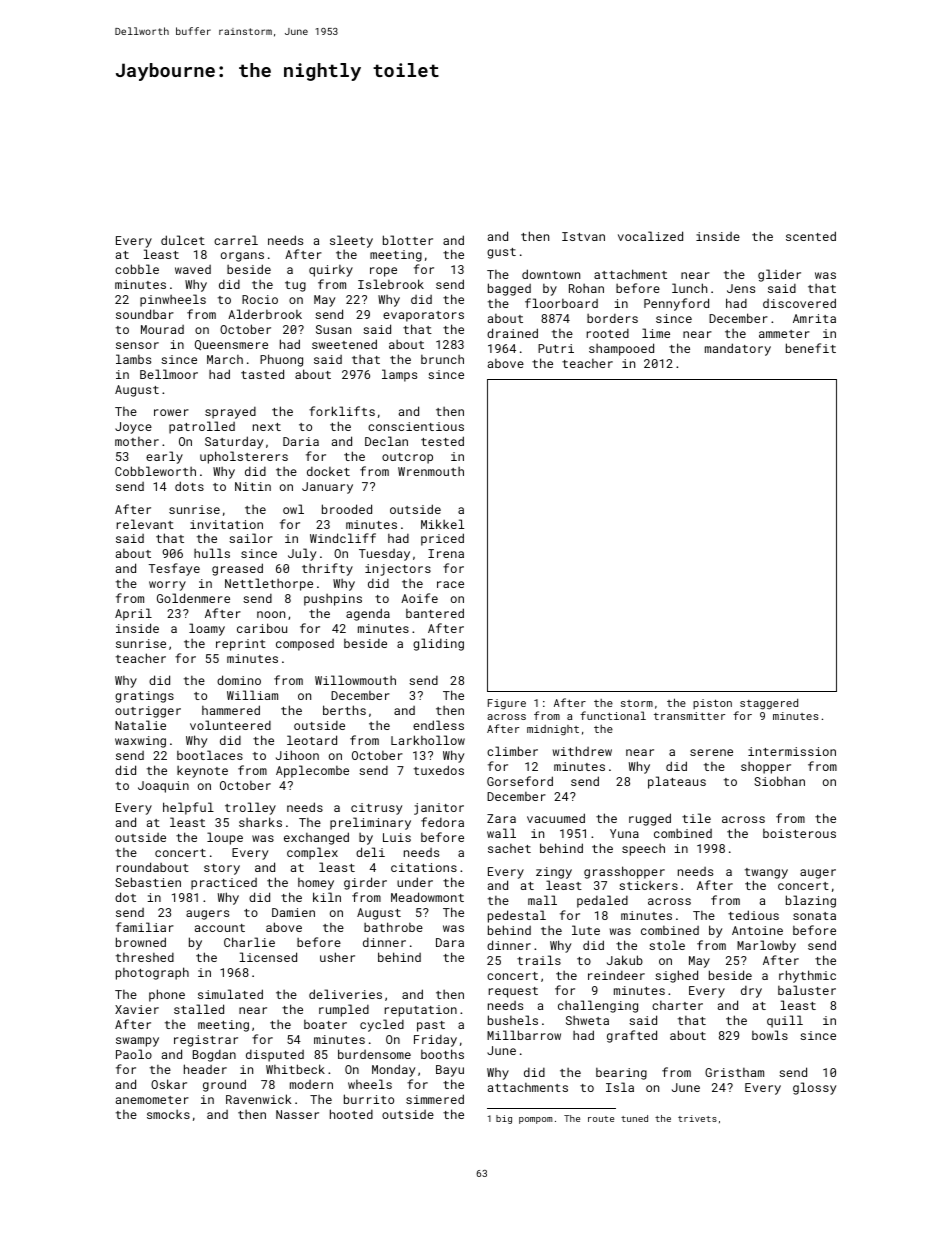 The image size is (952, 1233). What do you see at coordinates (225, 838) in the screenshot?
I see `loupe` at bounding box center [225, 838].
